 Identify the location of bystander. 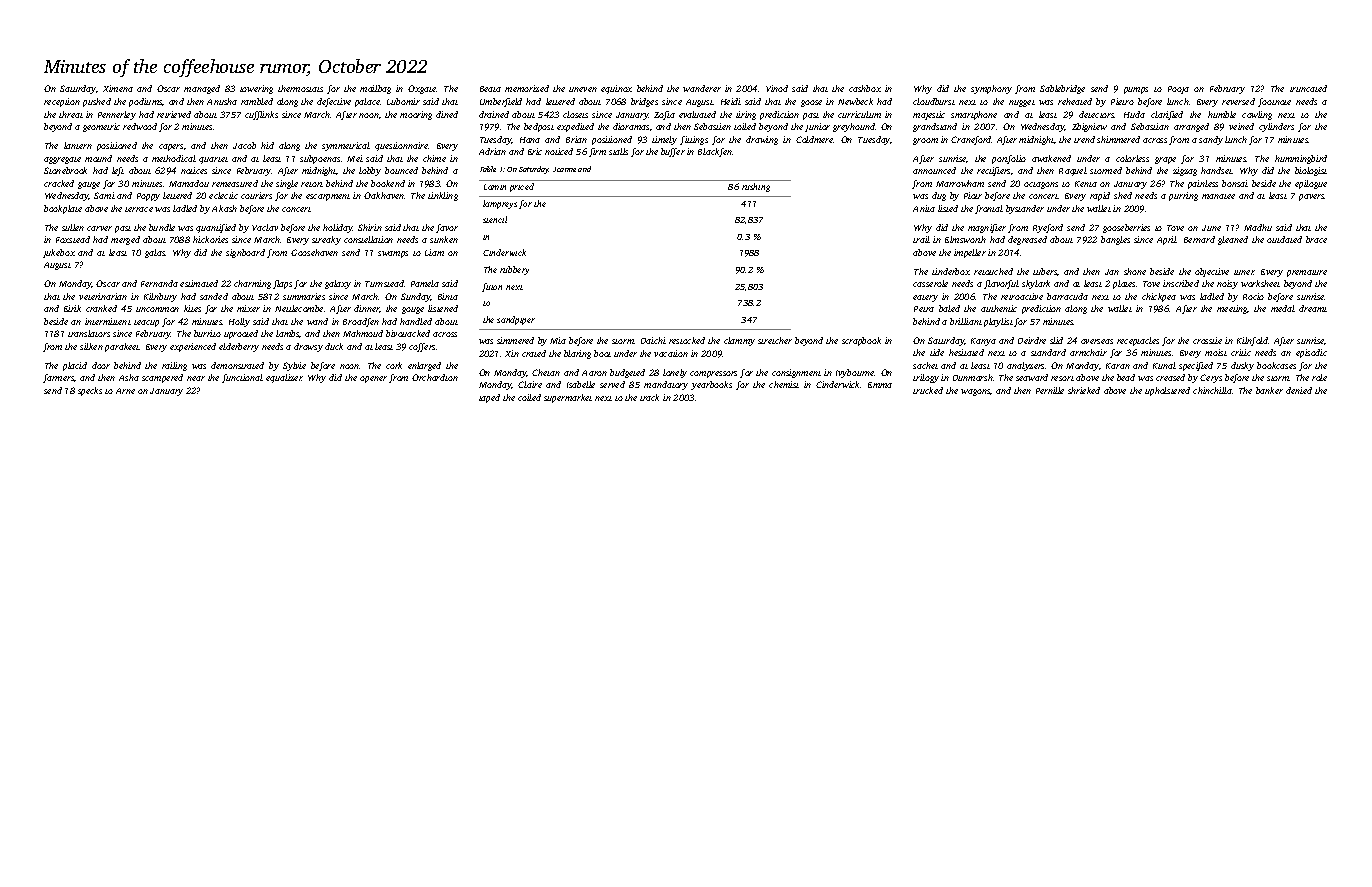
(1025, 209).
